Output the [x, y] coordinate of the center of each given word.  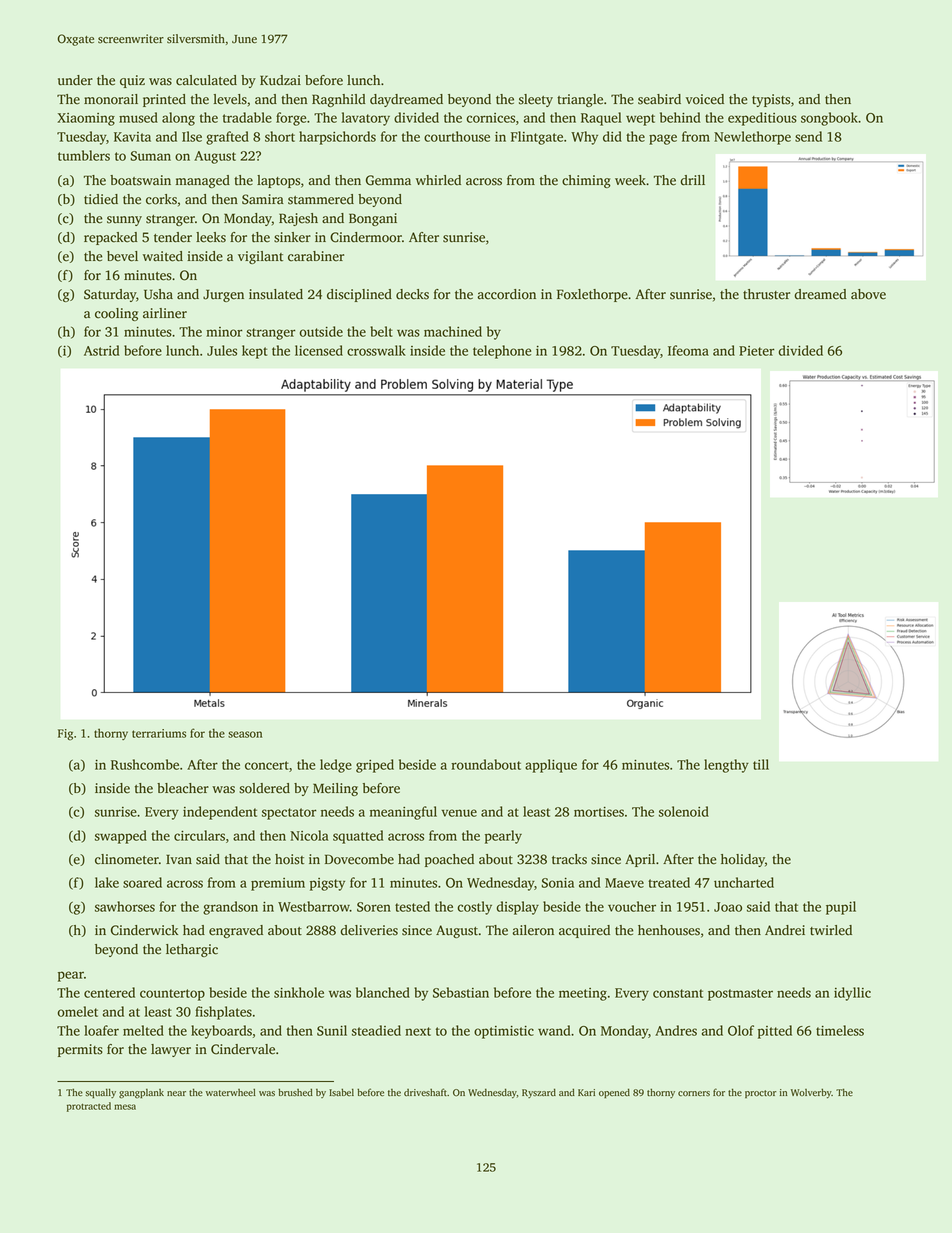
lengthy [726, 766]
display [518, 908]
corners [694, 1094]
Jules [222, 350]
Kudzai [280, 80]
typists [771, 100]
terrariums [159, 733]
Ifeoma [688, 350]
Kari [586, 1092]
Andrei [785, 930]
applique [551, 766]
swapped [121, 837]
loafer [101, 1030]
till [761, 764]
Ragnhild [339, 100]
